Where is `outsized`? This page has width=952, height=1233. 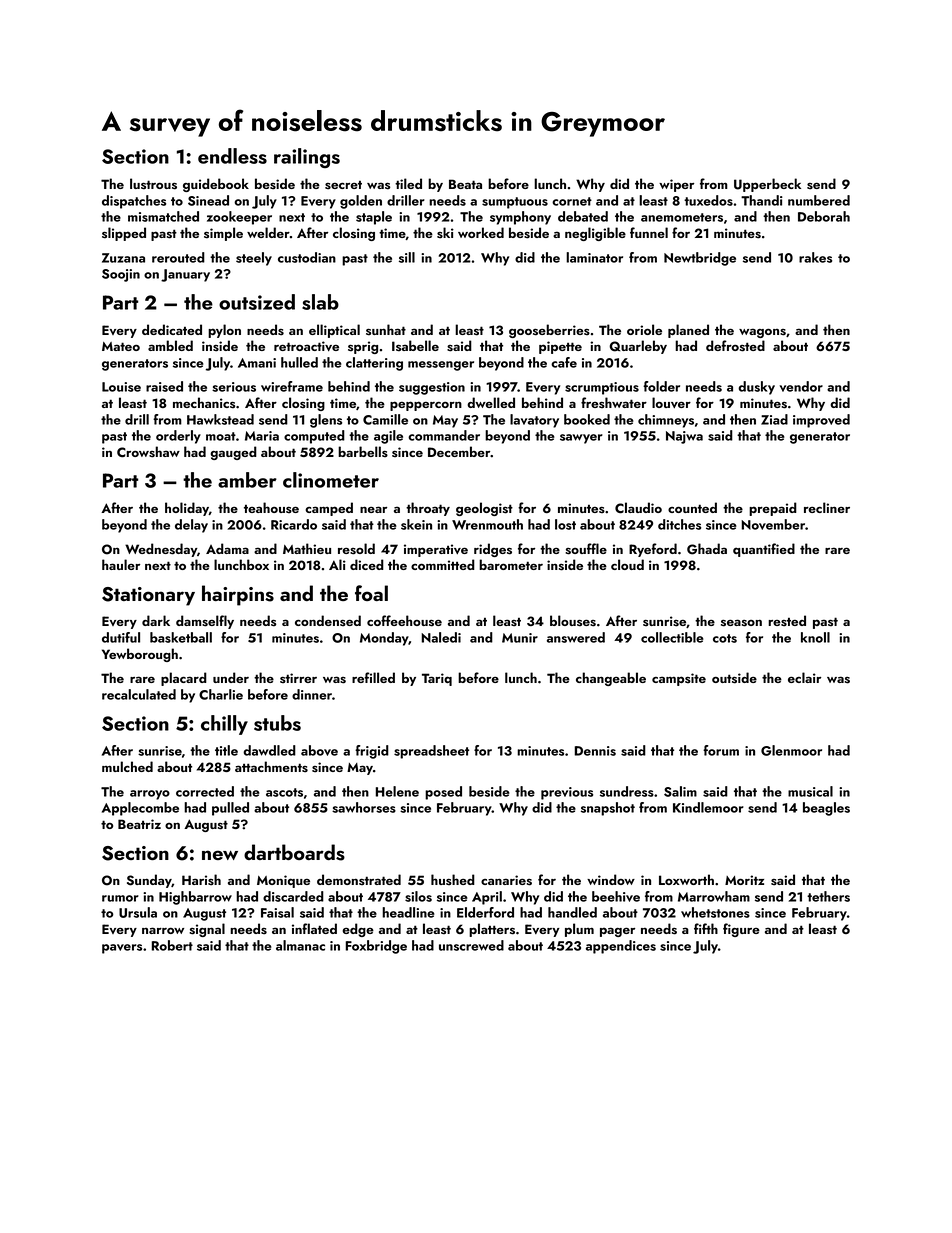
outsized is located at coordinates (257, 302).
